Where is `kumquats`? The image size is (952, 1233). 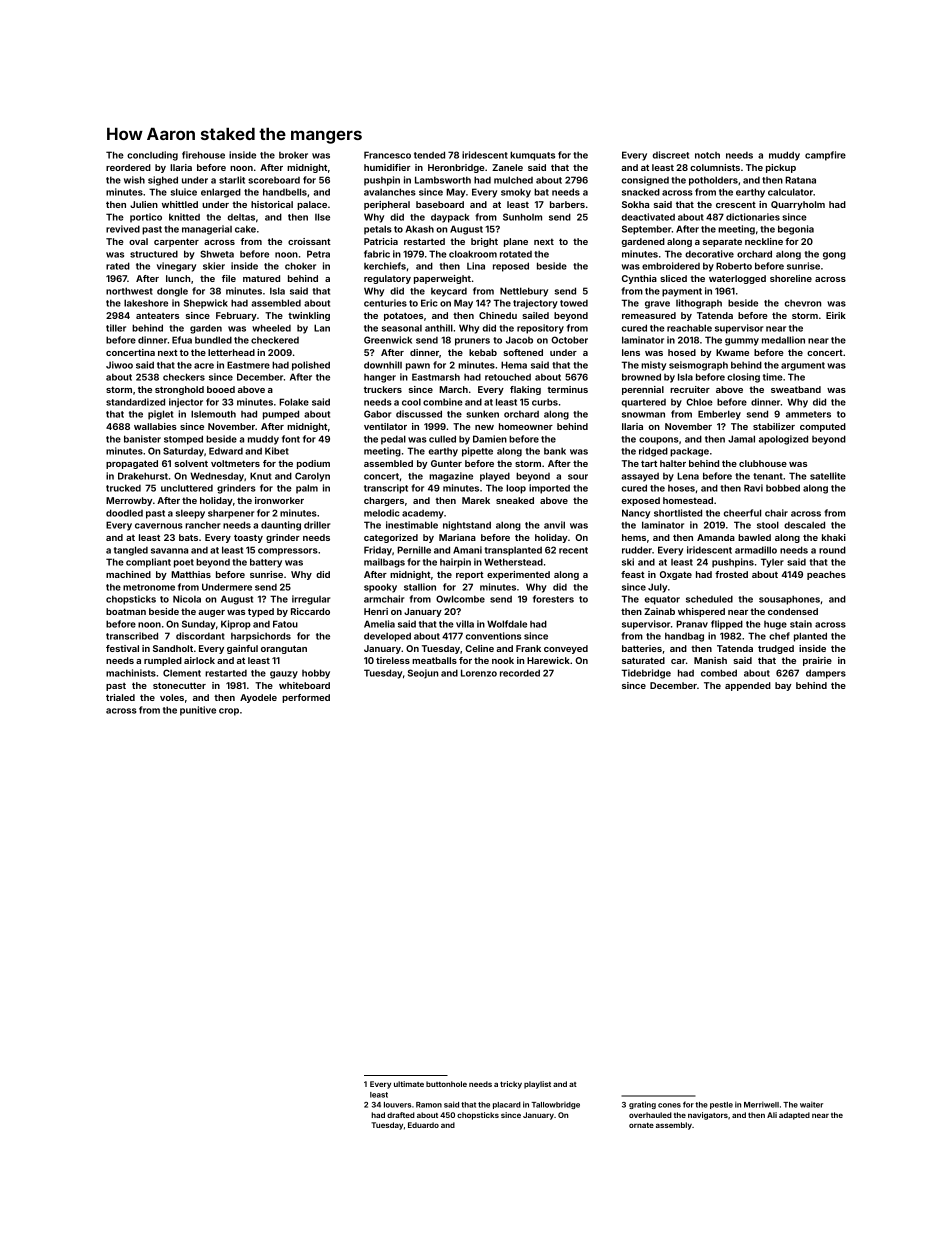
kumquats is located at coordinates (532, 156).
